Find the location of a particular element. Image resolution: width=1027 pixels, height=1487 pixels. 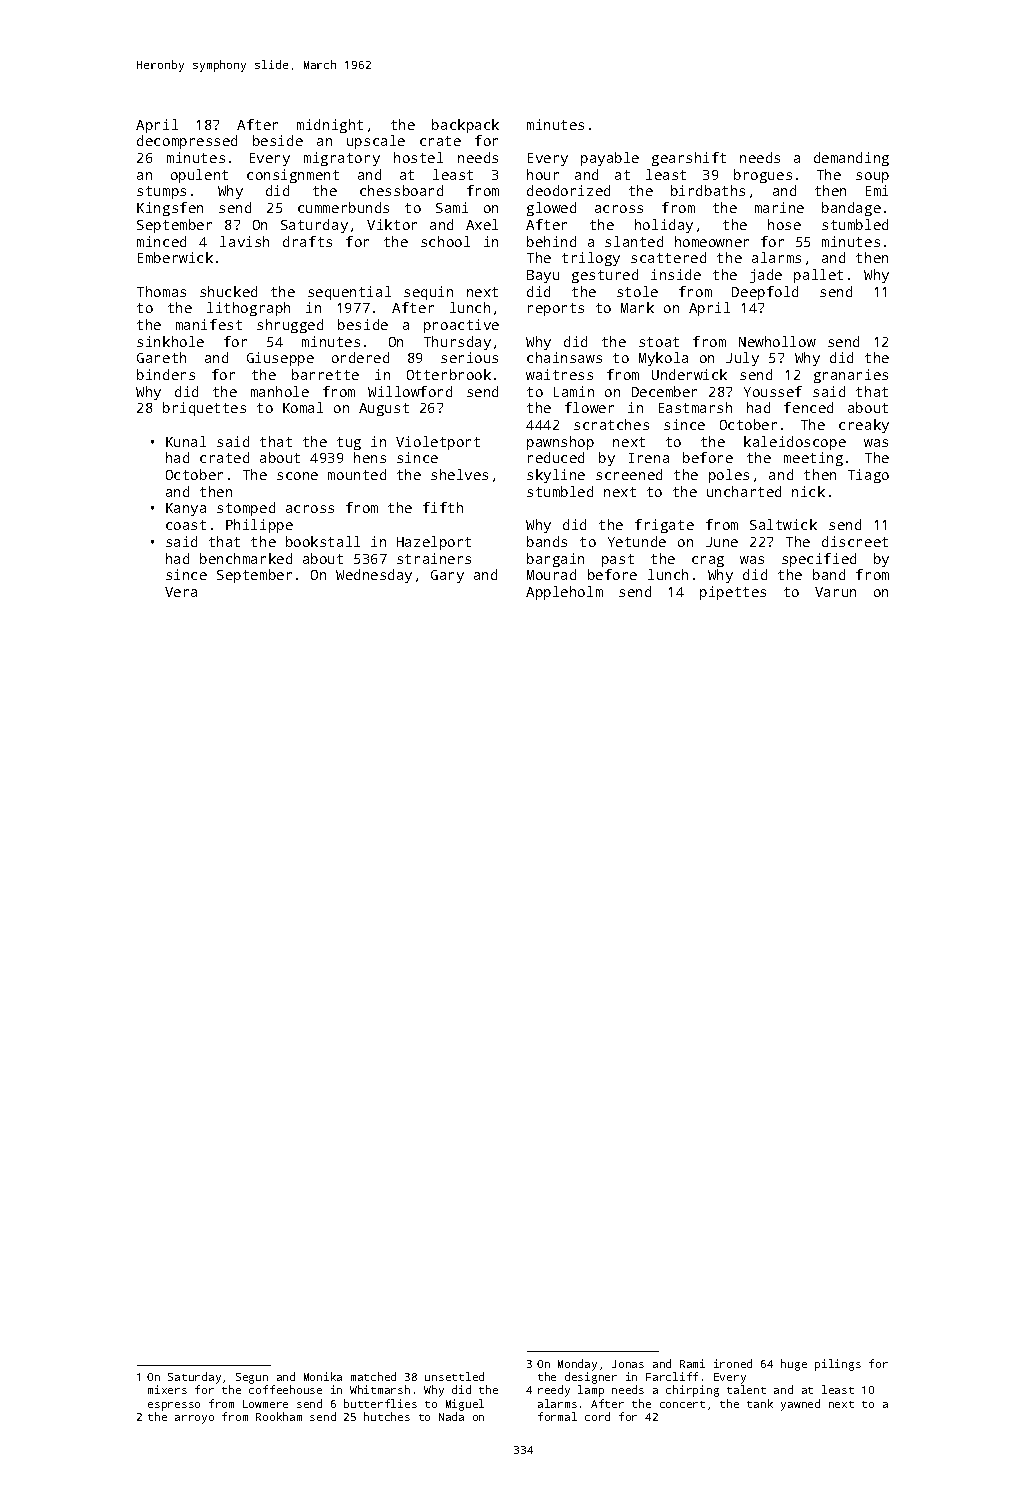

deodorized is located at coordinates (568, 190).
